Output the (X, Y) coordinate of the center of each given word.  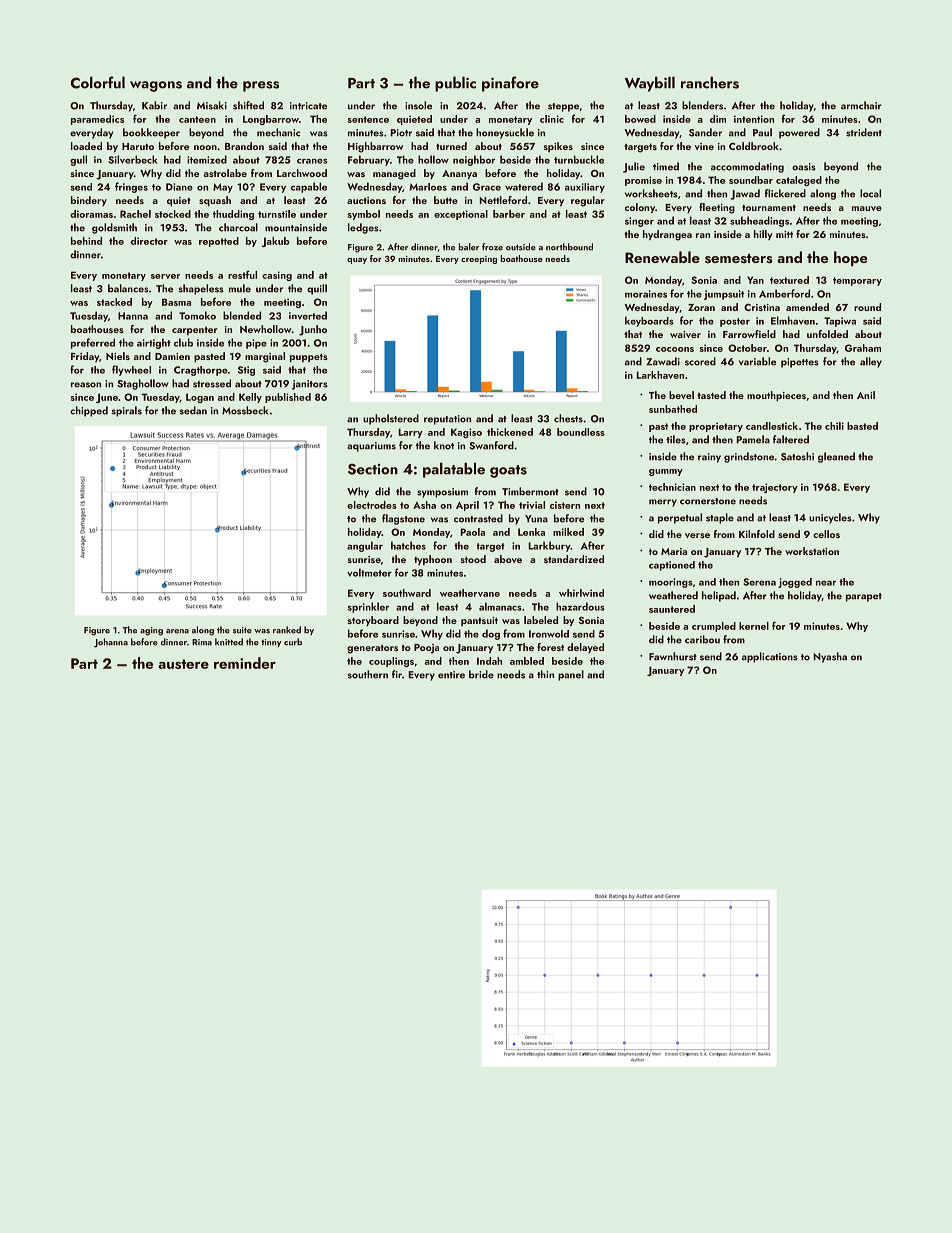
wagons (156, 86)
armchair (861, 105)
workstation (812, 551)
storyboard (373, 621)
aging (151, 631)
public (455, 84)
